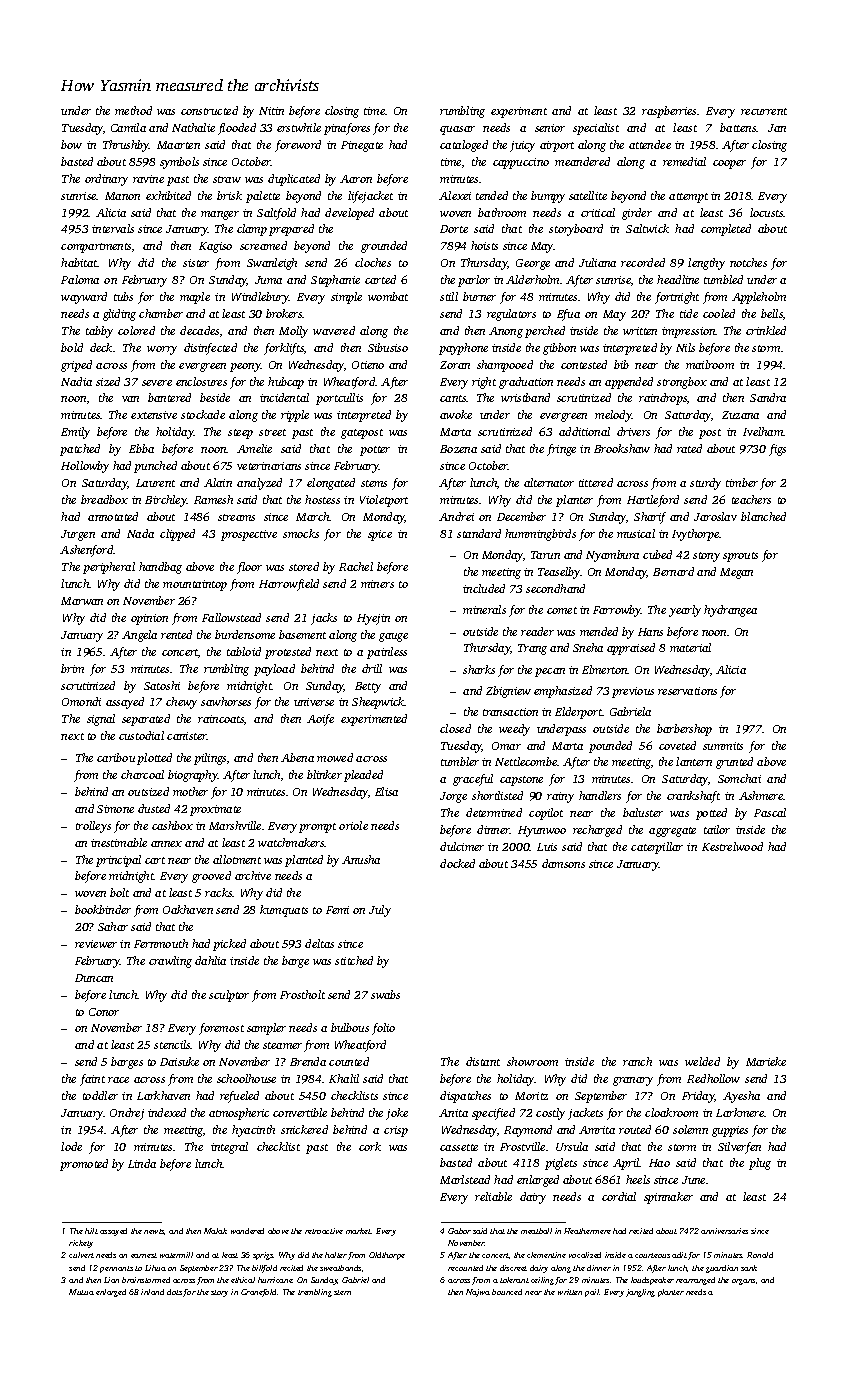  I want to click on Kestrelwood, so click(732, 846).
